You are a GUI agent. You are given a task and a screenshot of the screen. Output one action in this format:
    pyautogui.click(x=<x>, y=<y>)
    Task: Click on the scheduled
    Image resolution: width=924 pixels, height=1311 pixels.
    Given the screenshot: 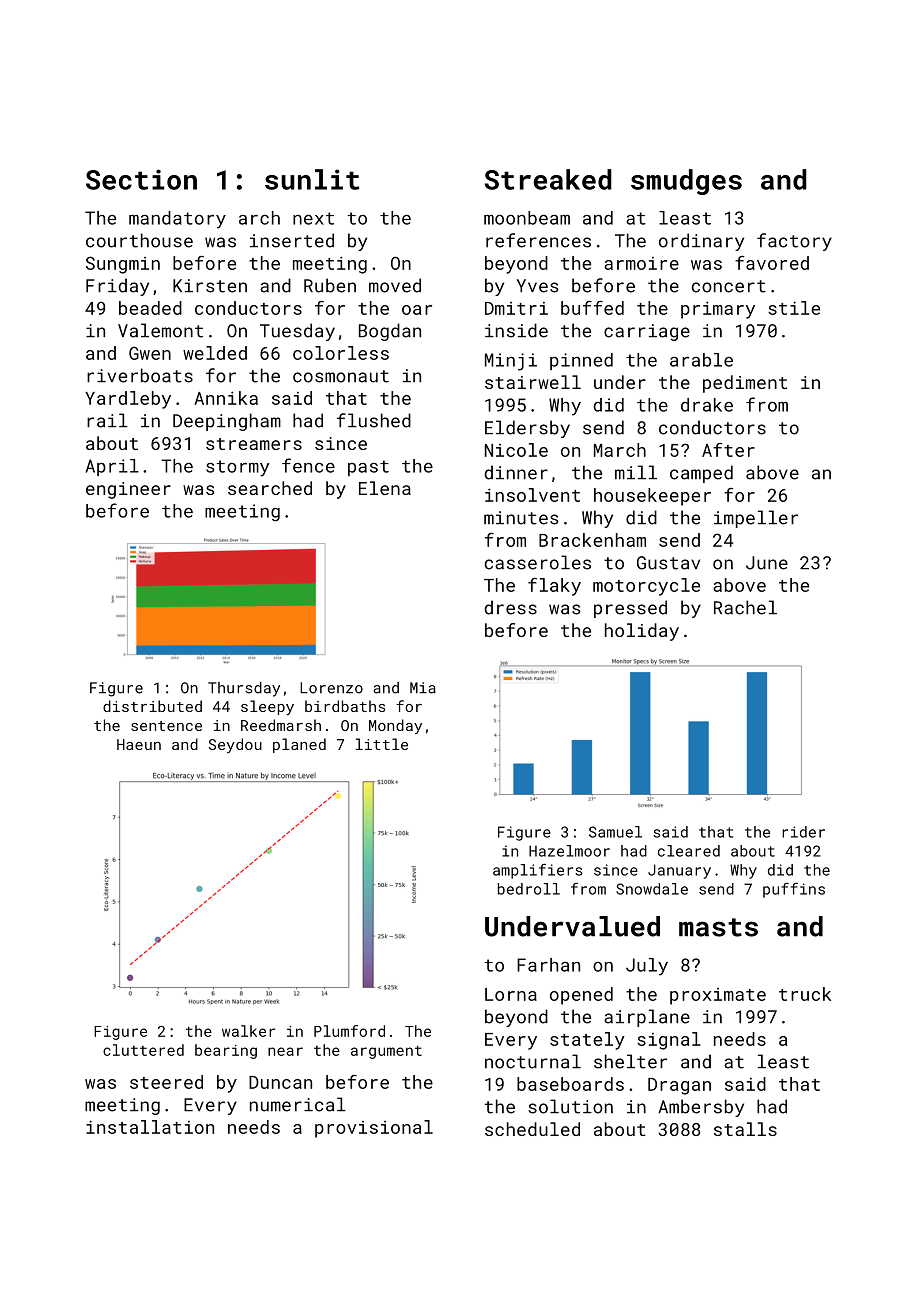 What is the action you would take?
    pyautogui.click(x=532, y=1129)
